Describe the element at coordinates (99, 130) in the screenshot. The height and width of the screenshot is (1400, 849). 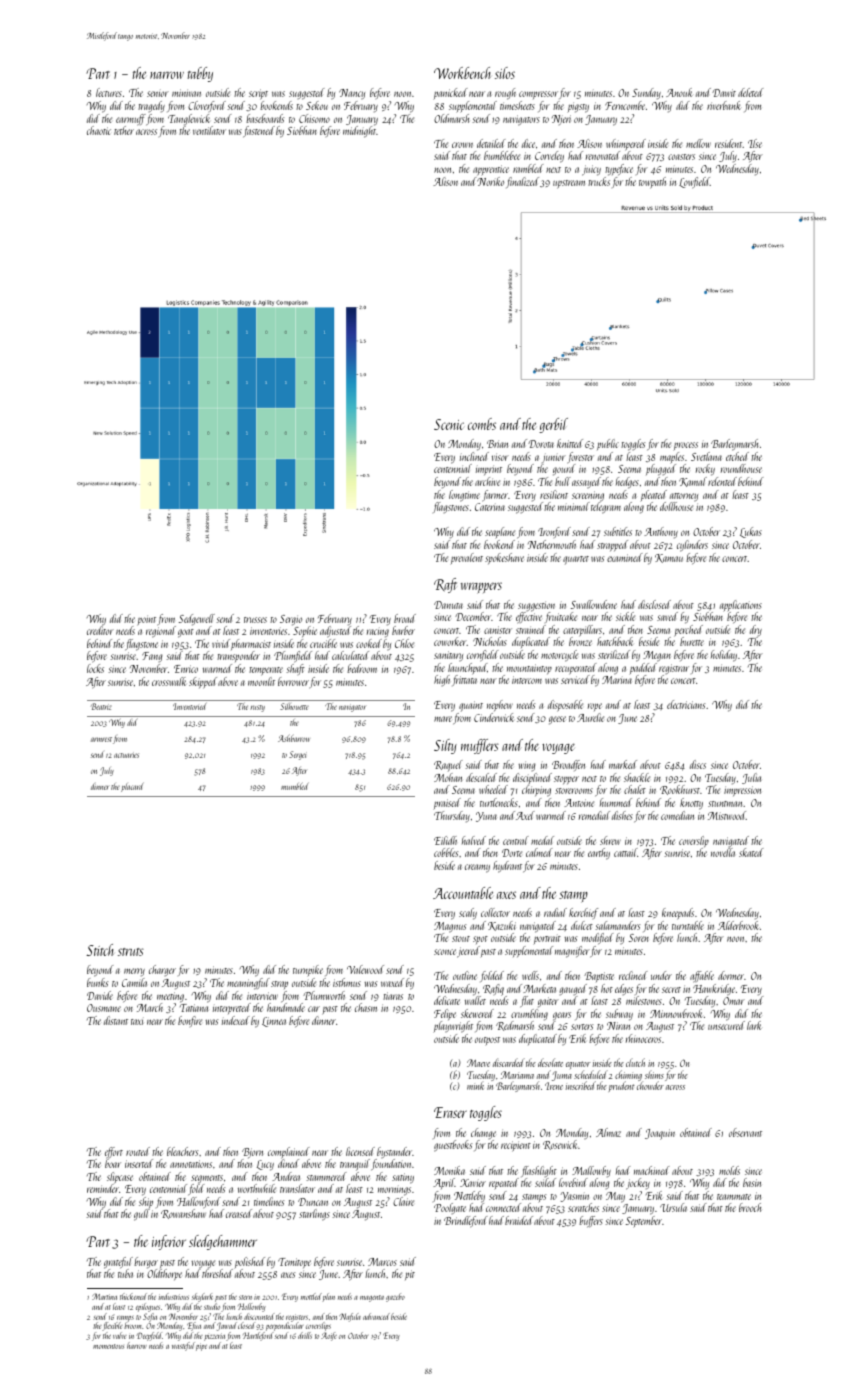
I see `chaotic` at that location.
